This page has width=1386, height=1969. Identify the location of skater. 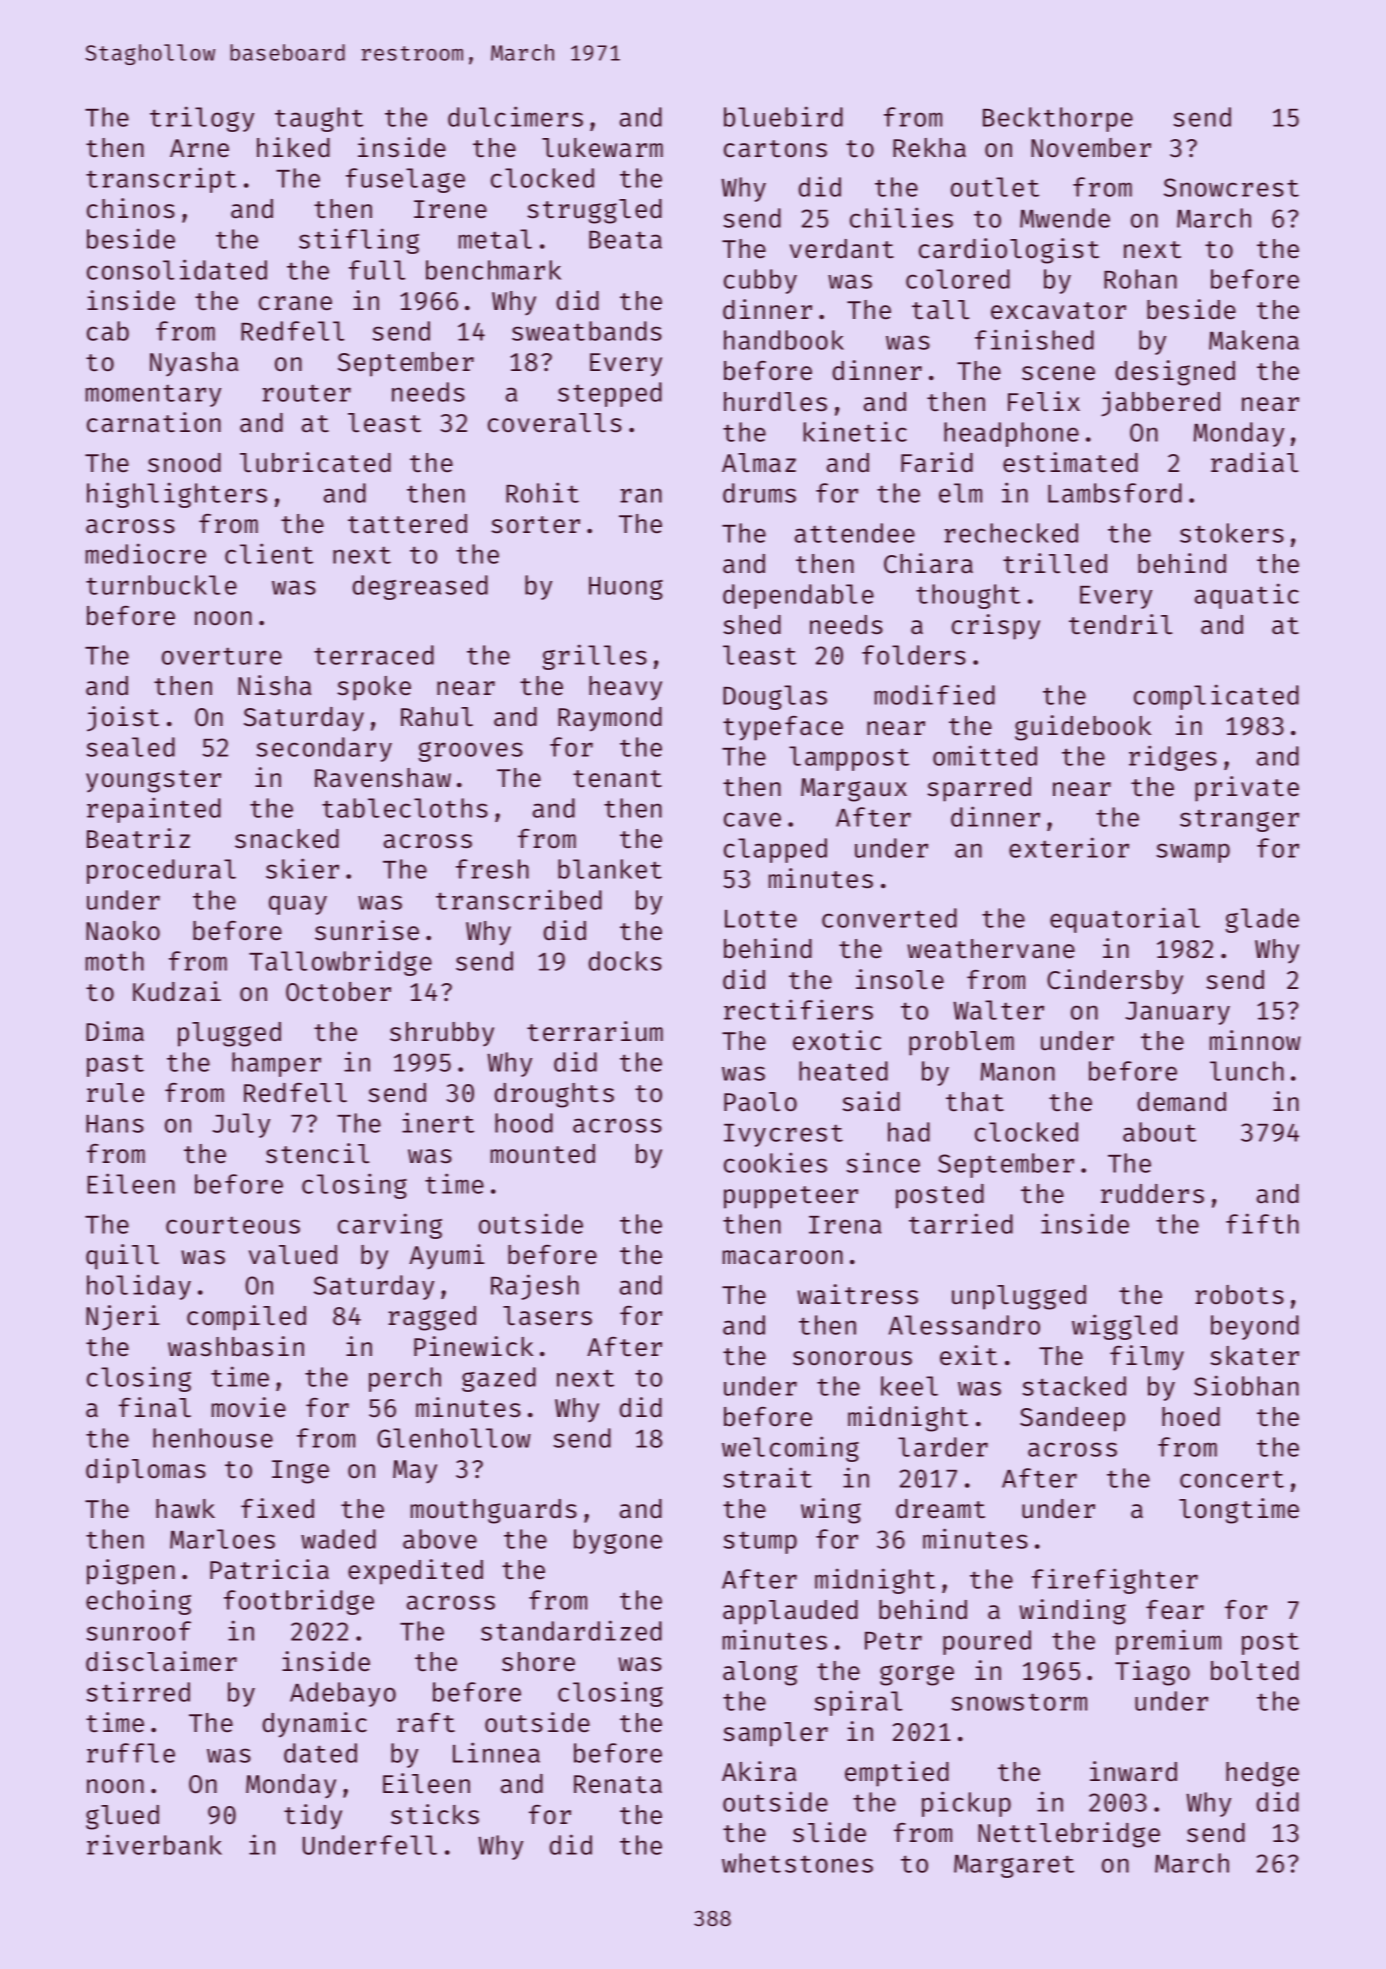
(1254, 1356).
